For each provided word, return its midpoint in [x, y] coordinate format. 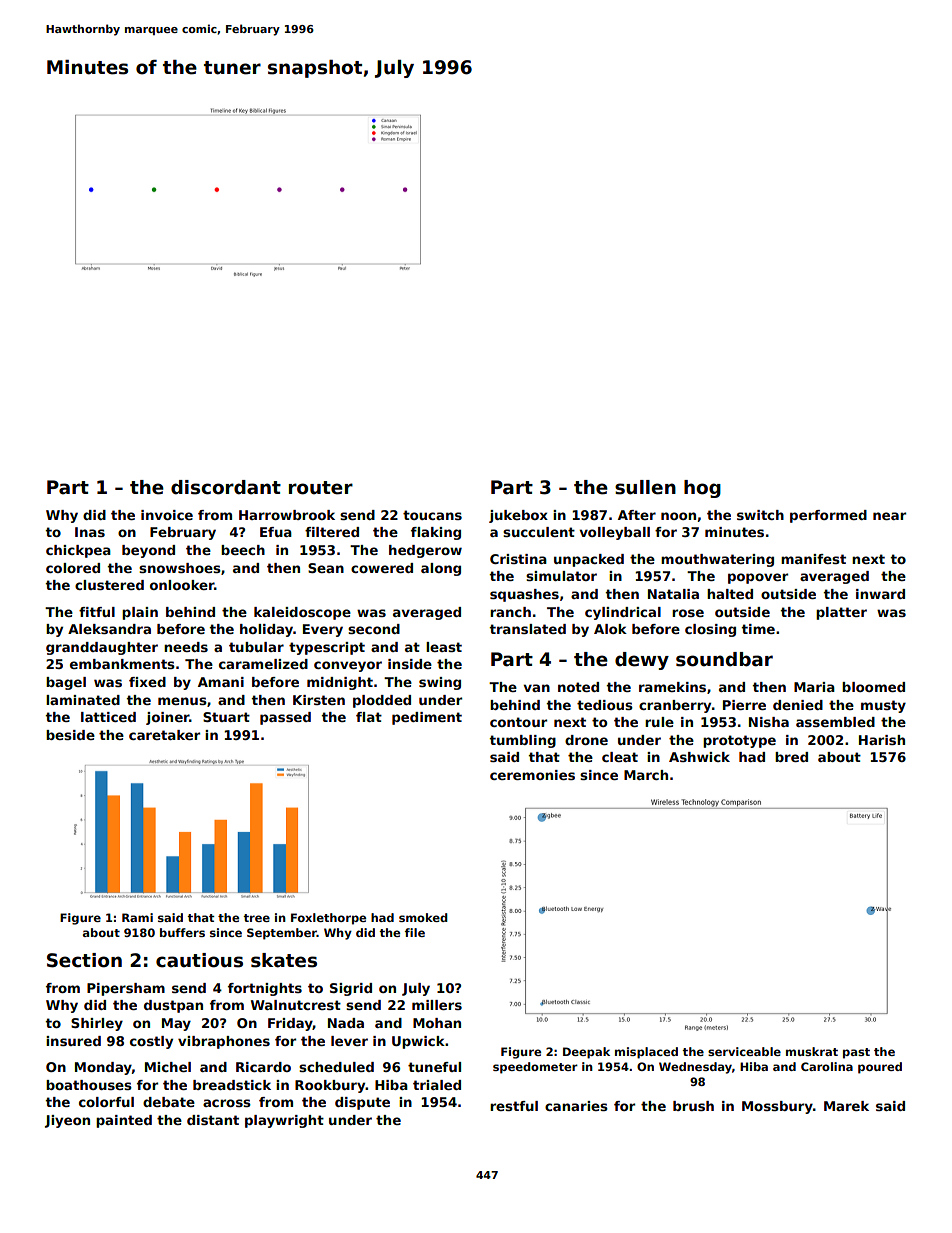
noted [578, 687]
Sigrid [351, 989]
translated [527, 629]
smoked [423, 917]
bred [791, 757]
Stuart [226, 717]
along [441, 569]
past [856, 1053]
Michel [168, 1067]
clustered [109, 585]
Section [84, 960]
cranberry [675, 706]
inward [880, 594]
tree [256, 918]
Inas [90, 532]
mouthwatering [717, 560]
